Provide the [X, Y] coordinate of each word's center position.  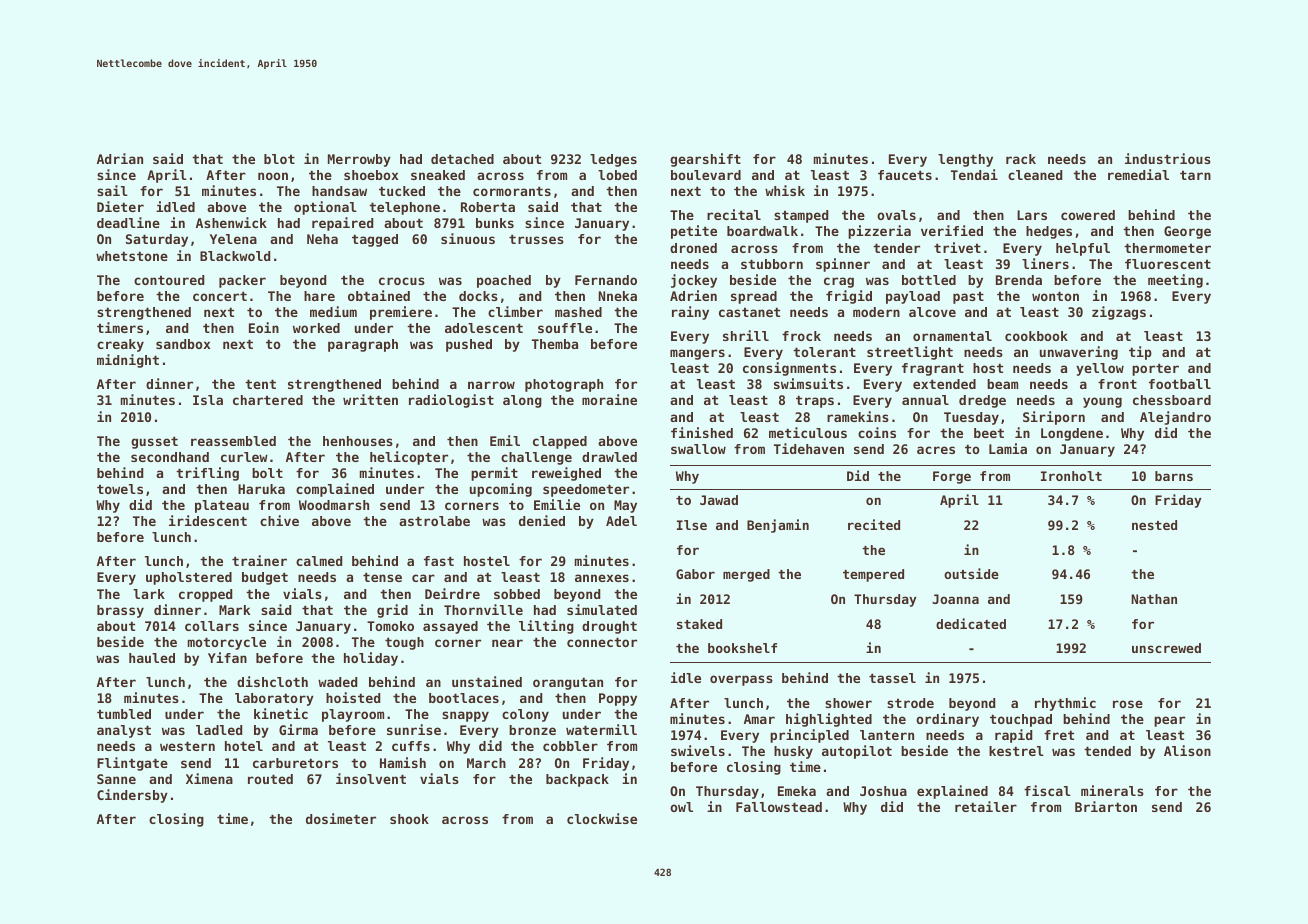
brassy [120, 611]
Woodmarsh [334, 505]
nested [1154, 525]
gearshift [705, 160]
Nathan [1154, 599]
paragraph [363, 345]
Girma [298, 729]
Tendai [974, 174]
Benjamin [778, 526]
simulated [602, 609]
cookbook [1036, 336]
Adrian [120, 158]
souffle [565, 328]
